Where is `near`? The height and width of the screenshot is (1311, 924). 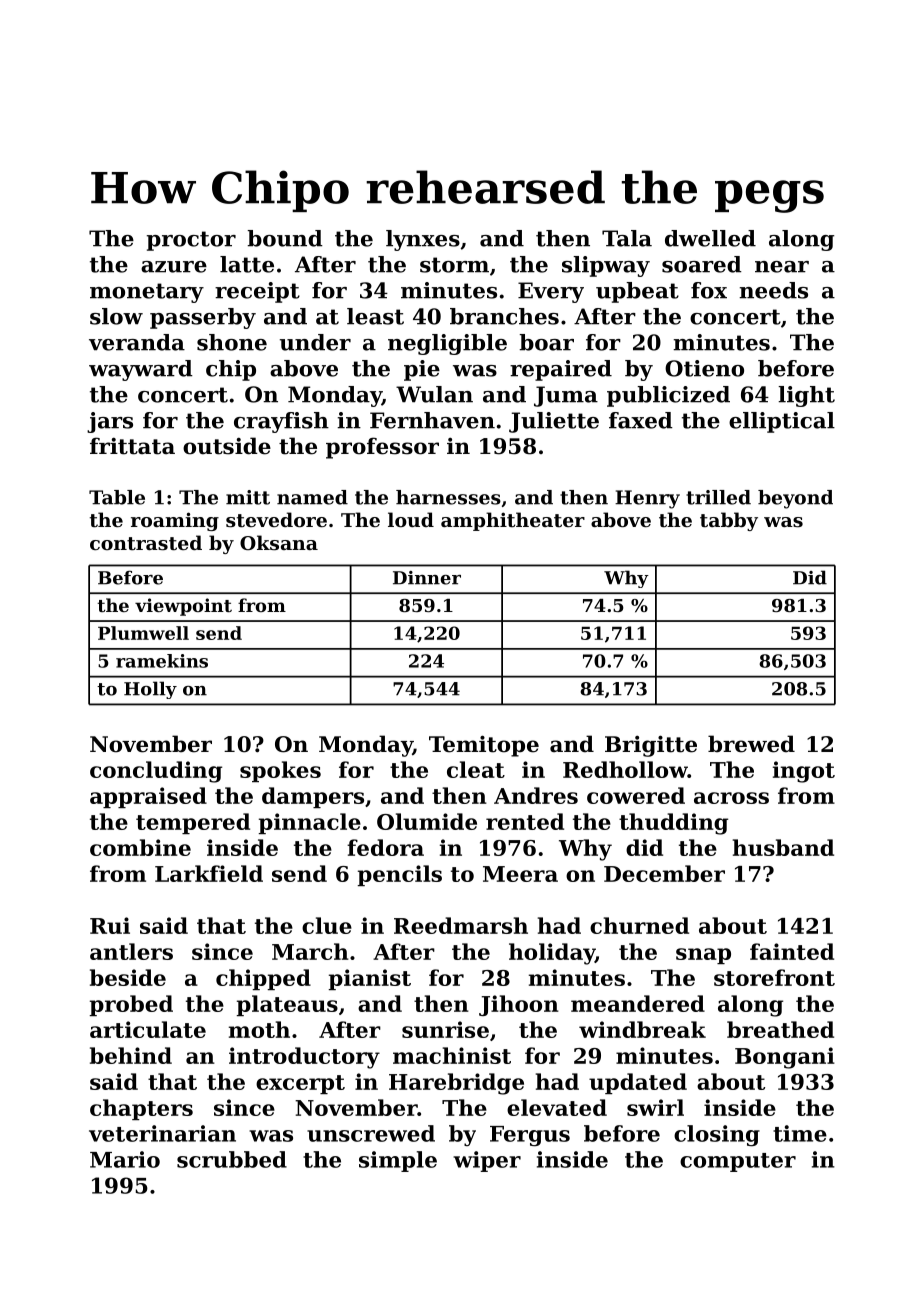 near is located at coordinates (782, 267).
